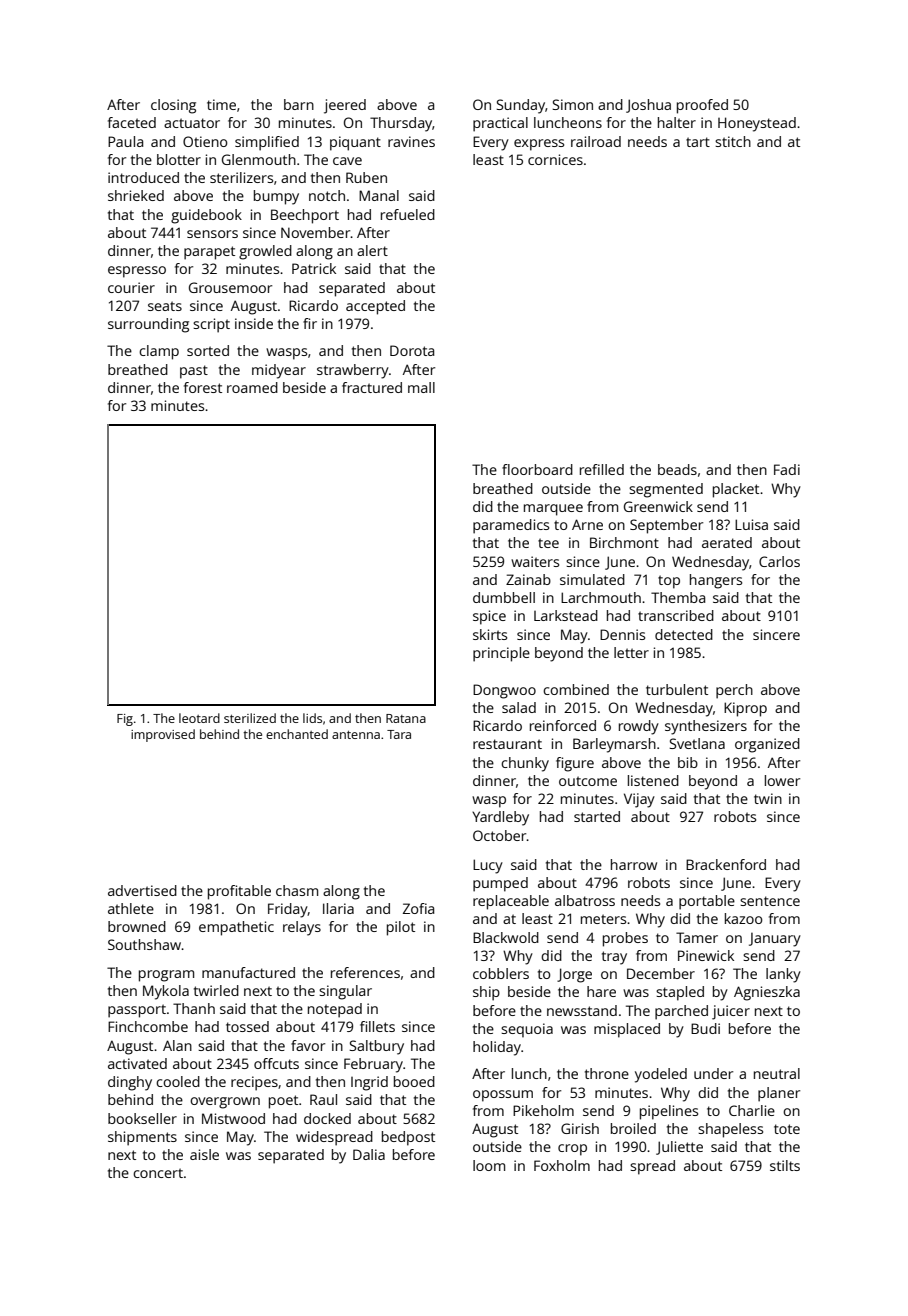 The image size is (908, 1316). Describe the element at coordinates (702, 106) in the screenshot. I see `proofed` at that location.
